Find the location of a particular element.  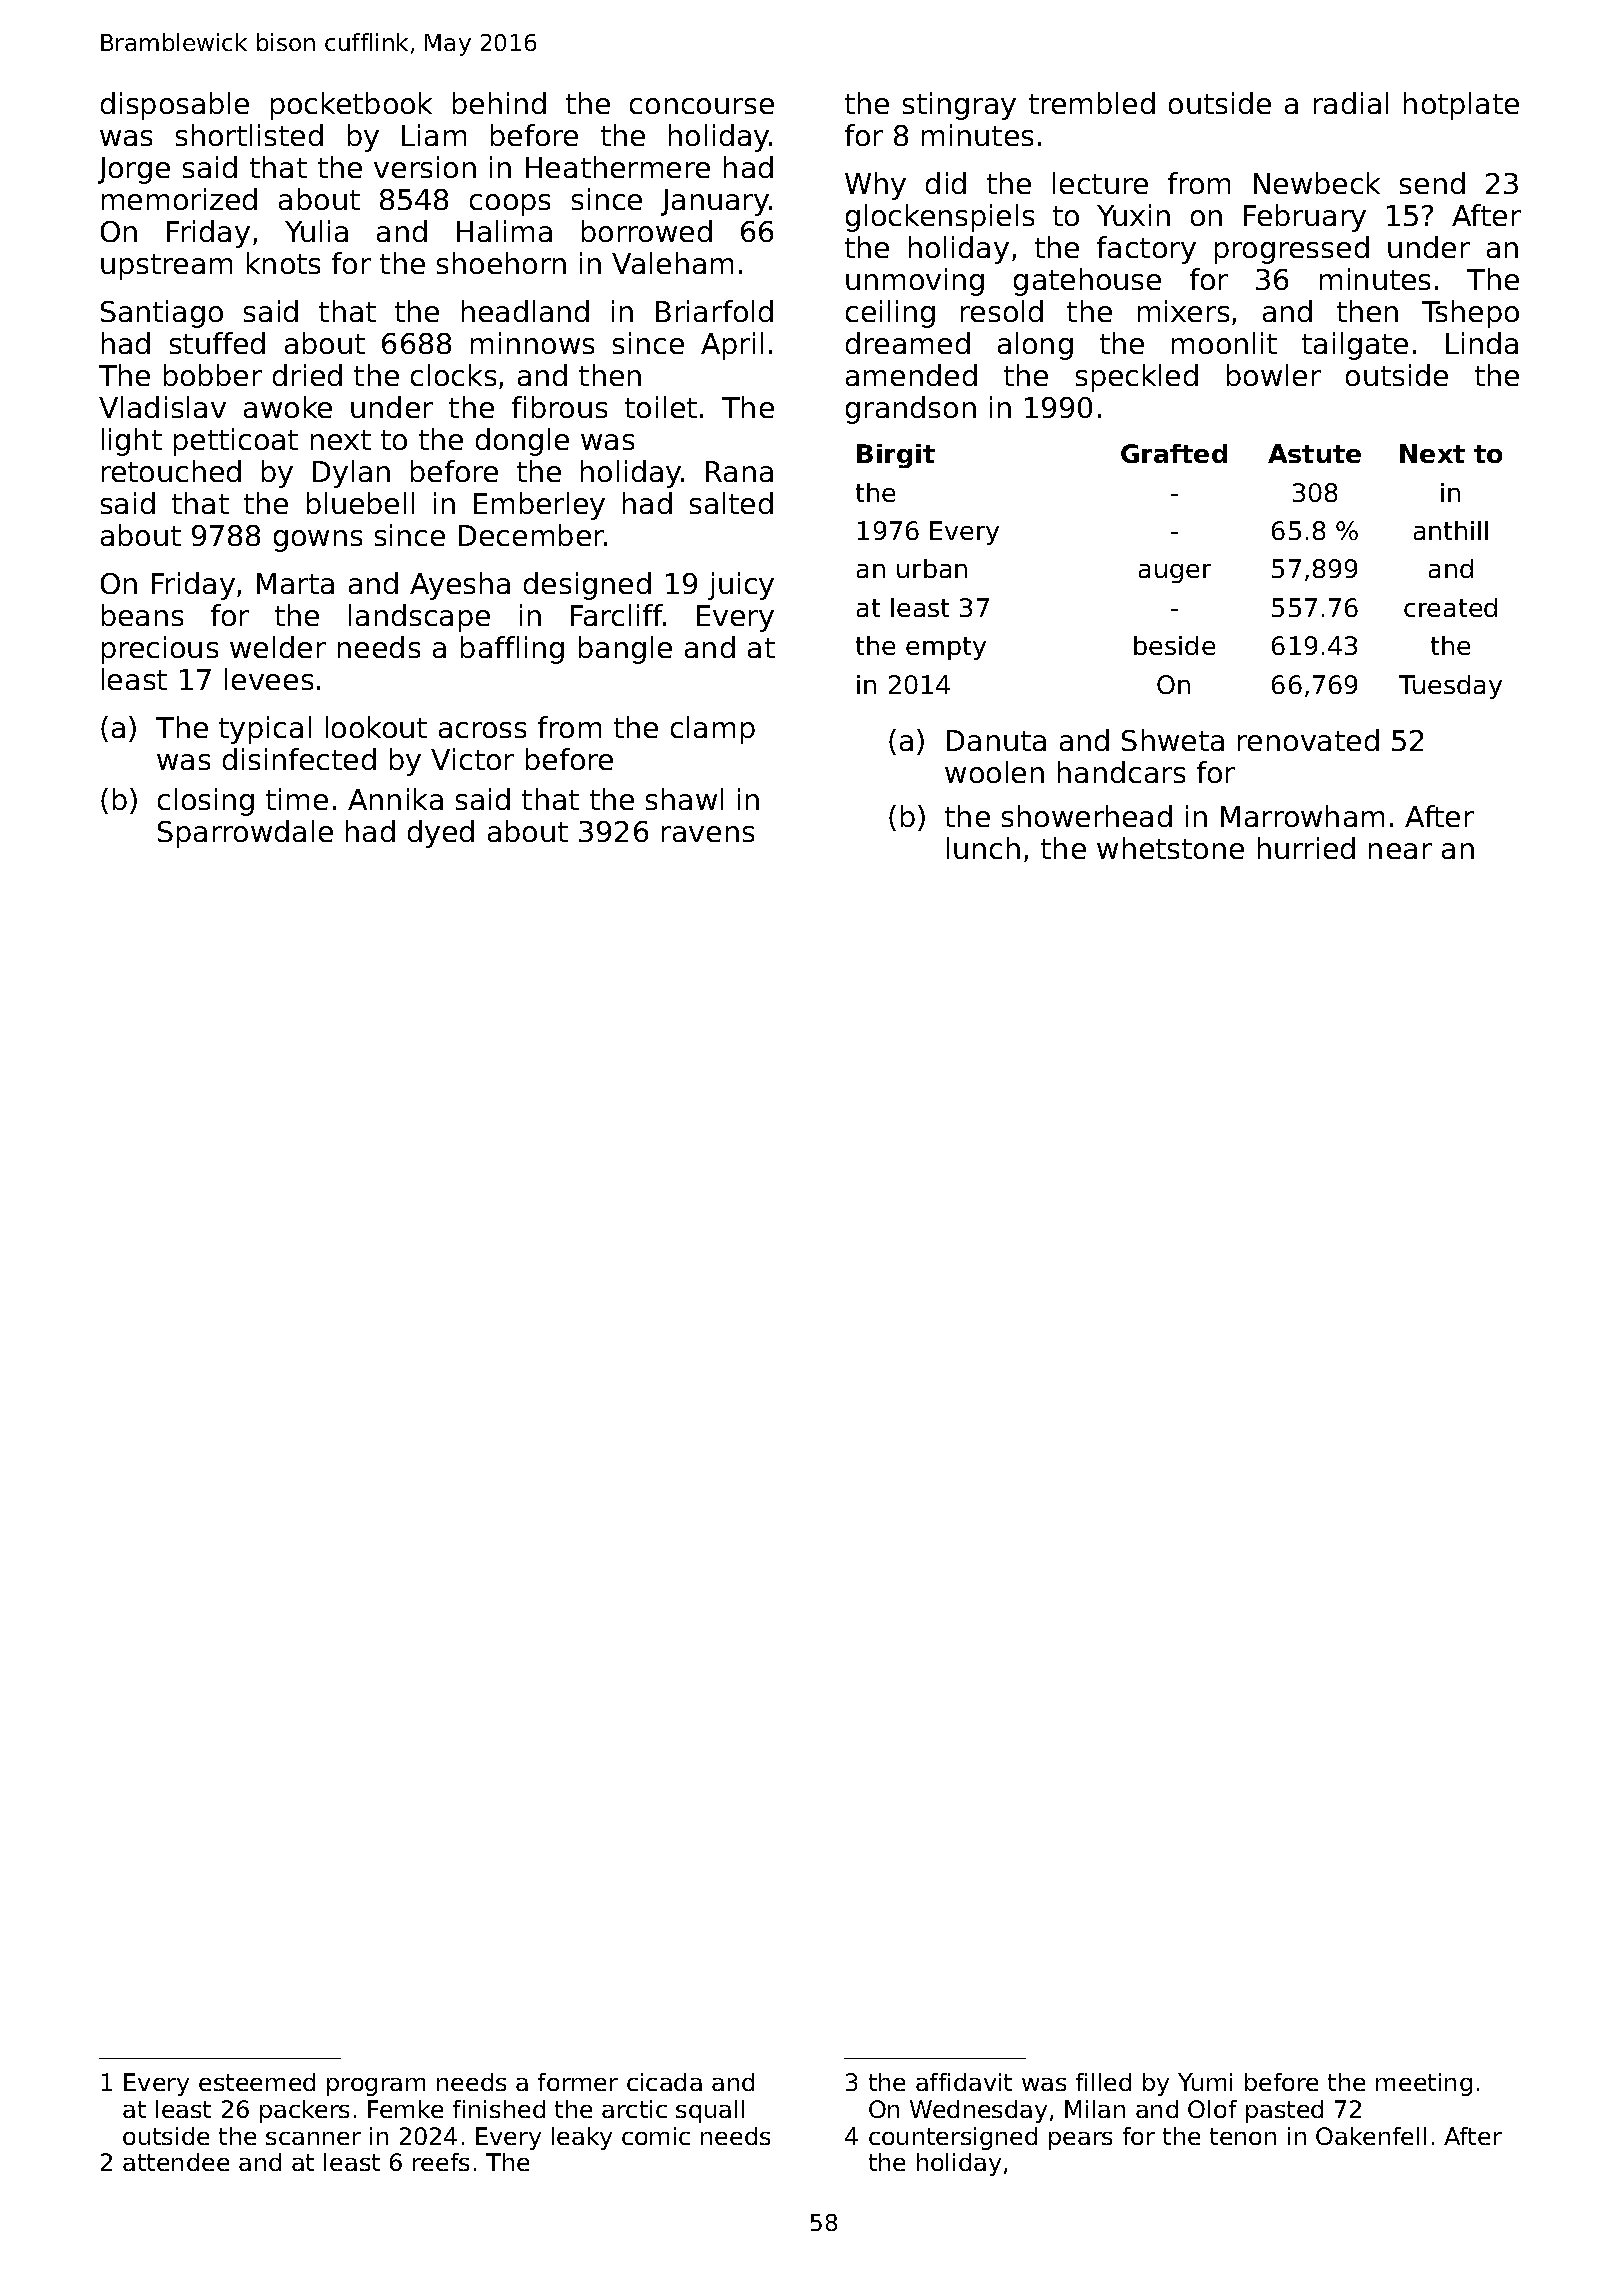

dyed is located at coordinates (441, 834).
